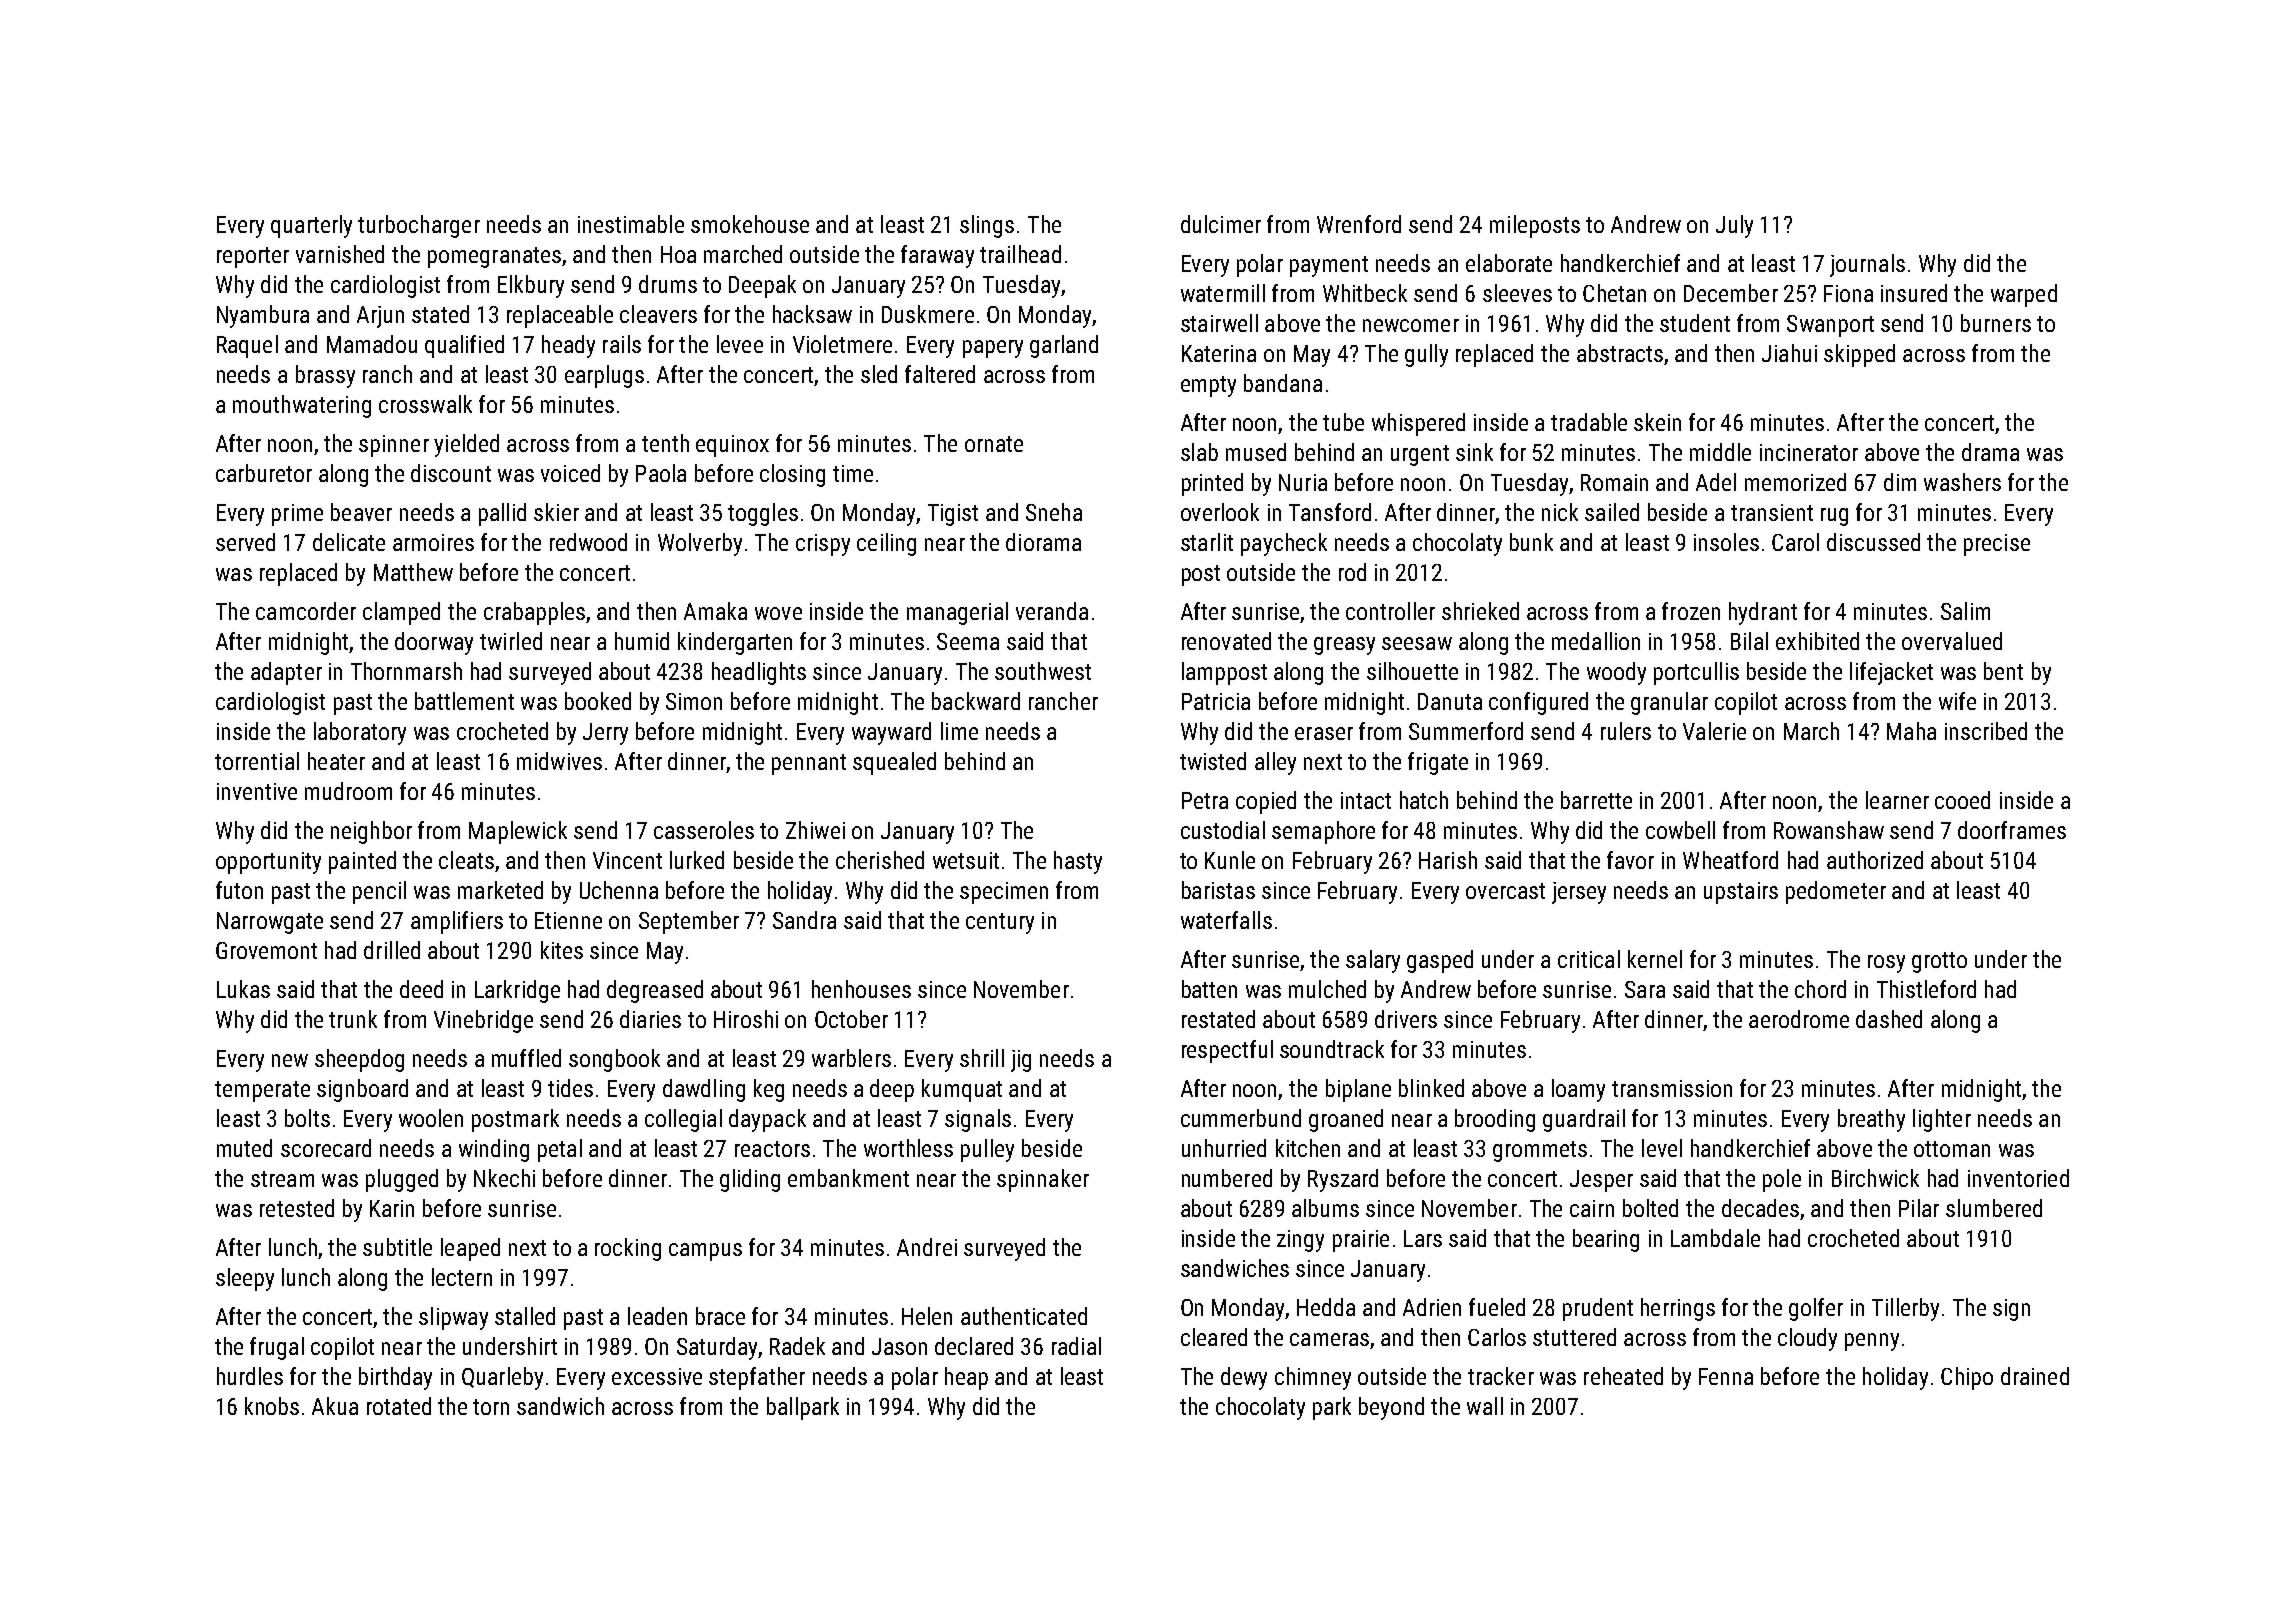 This screenshot has height=1620, width=2292. I want to click on copied, so click(1266, 802).
